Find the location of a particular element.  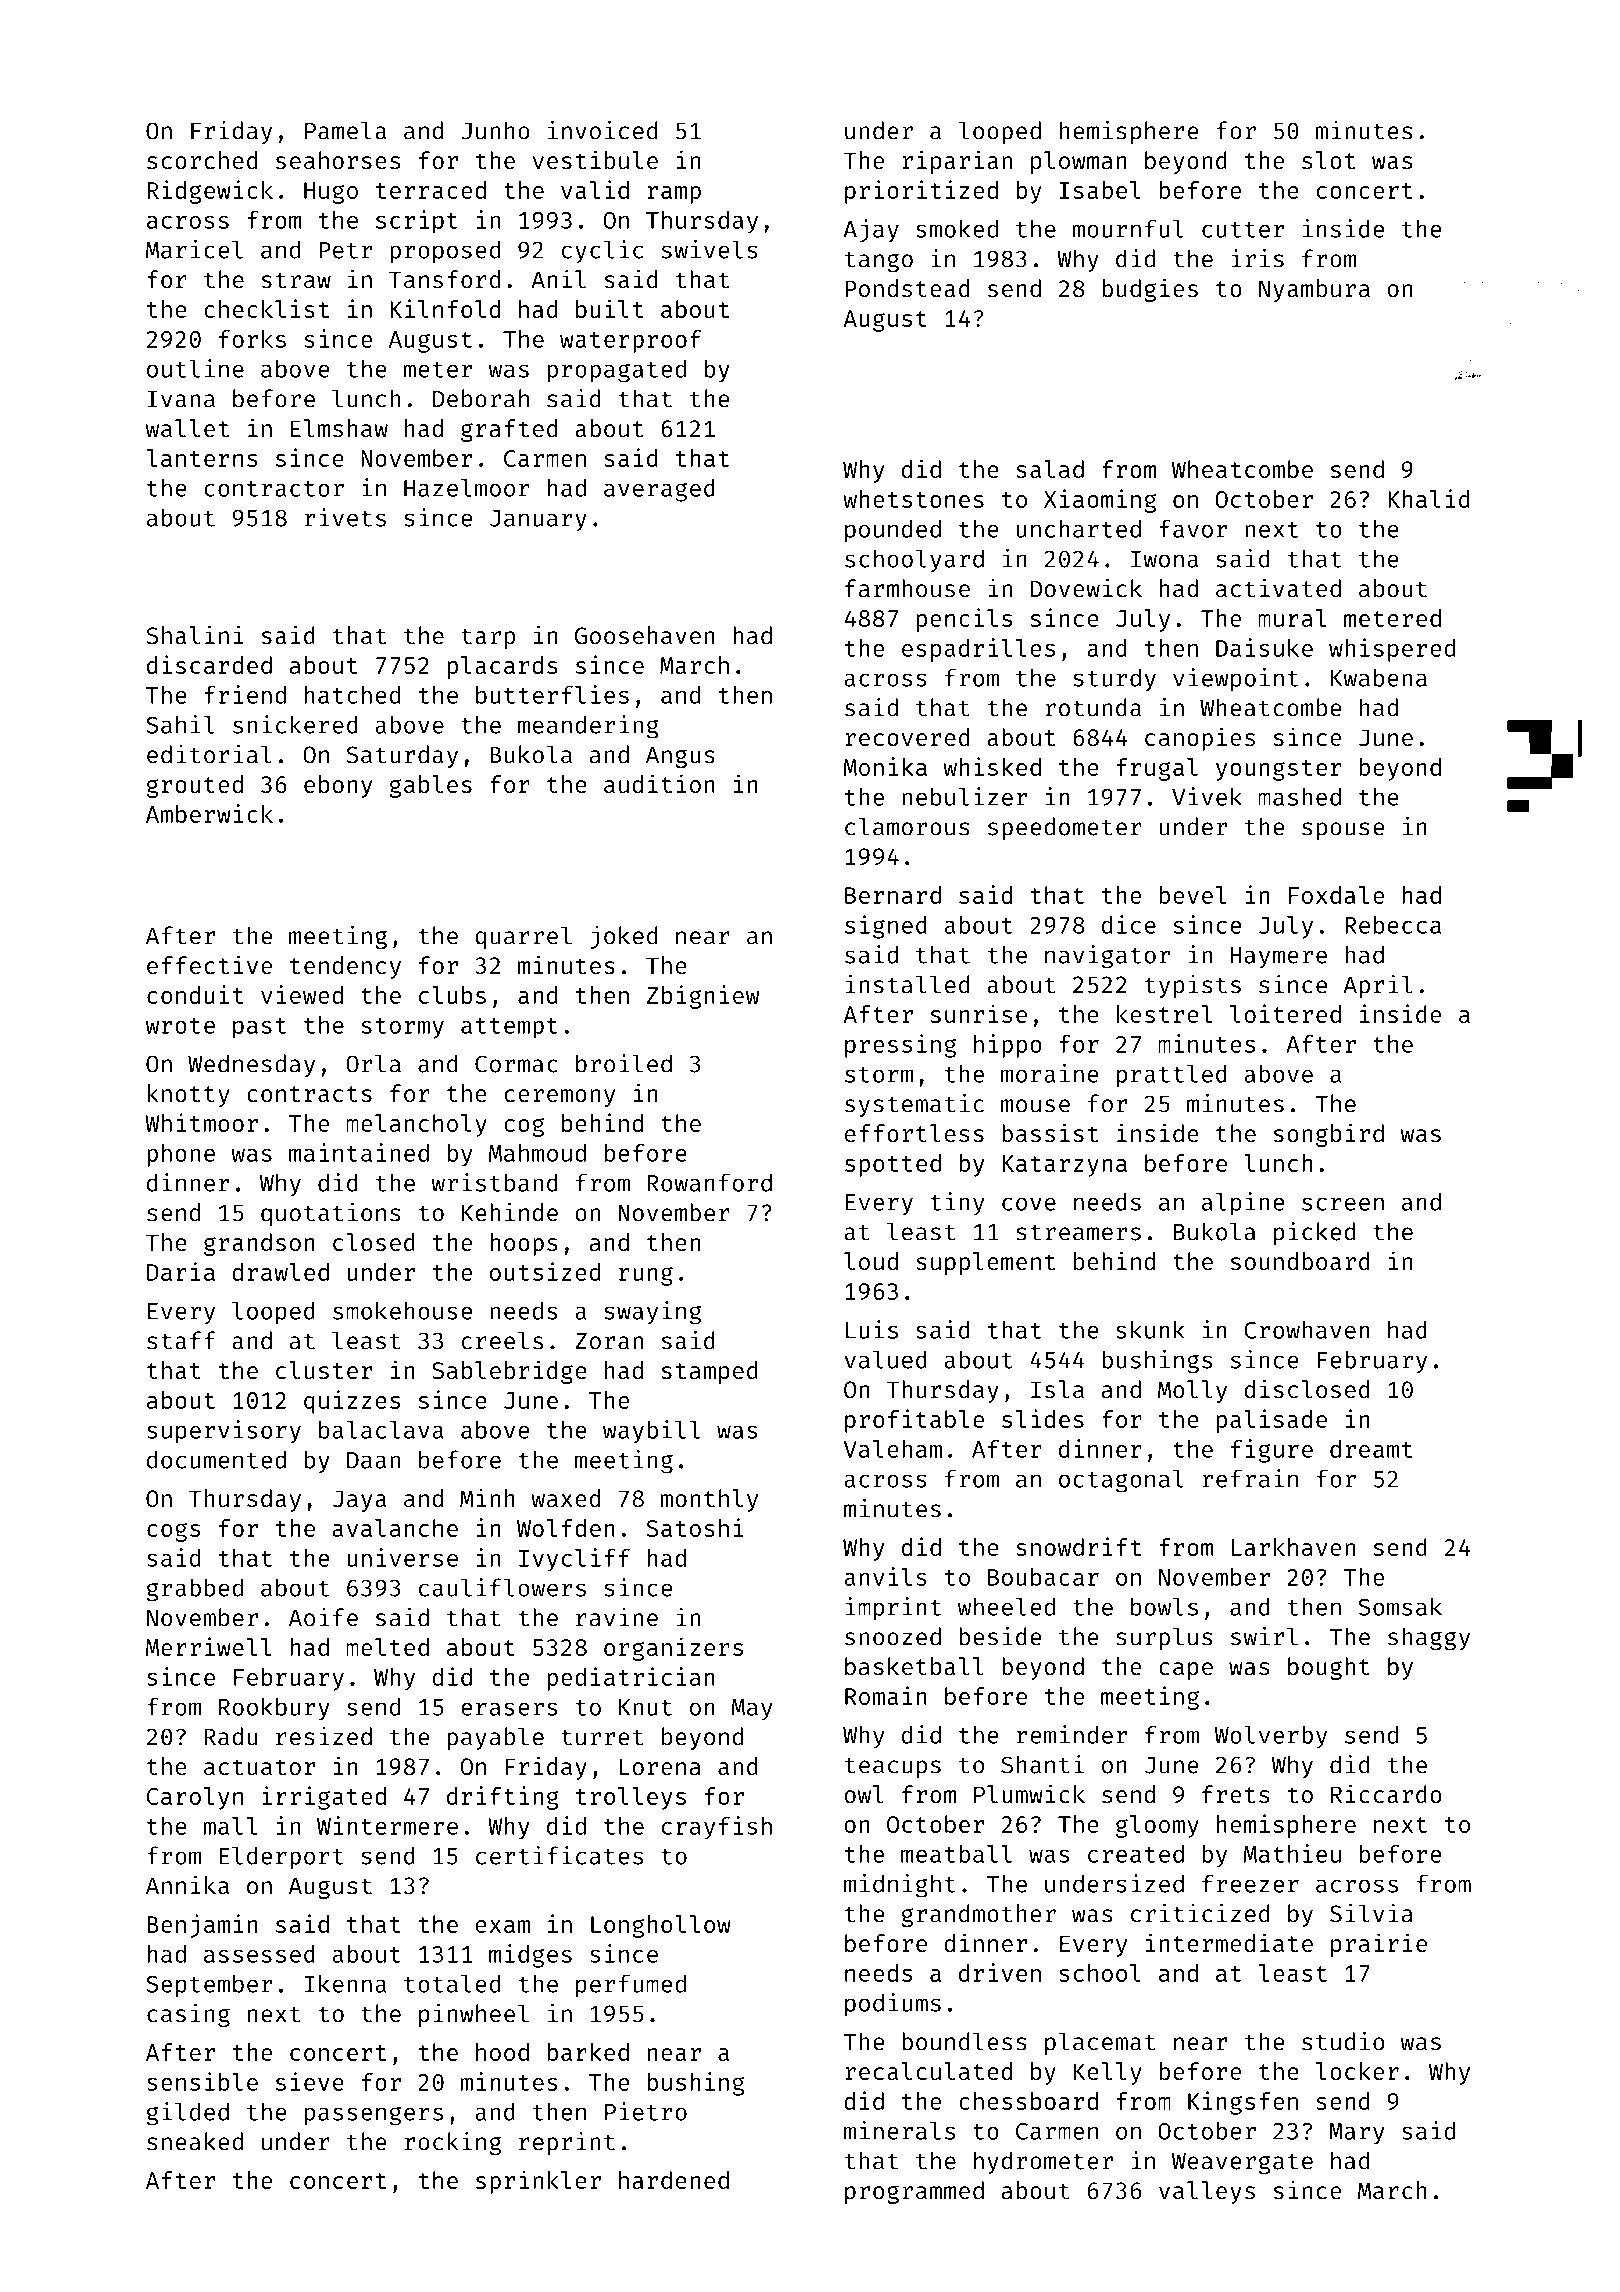

Longhollow is located at coordinates (661, 1926).
